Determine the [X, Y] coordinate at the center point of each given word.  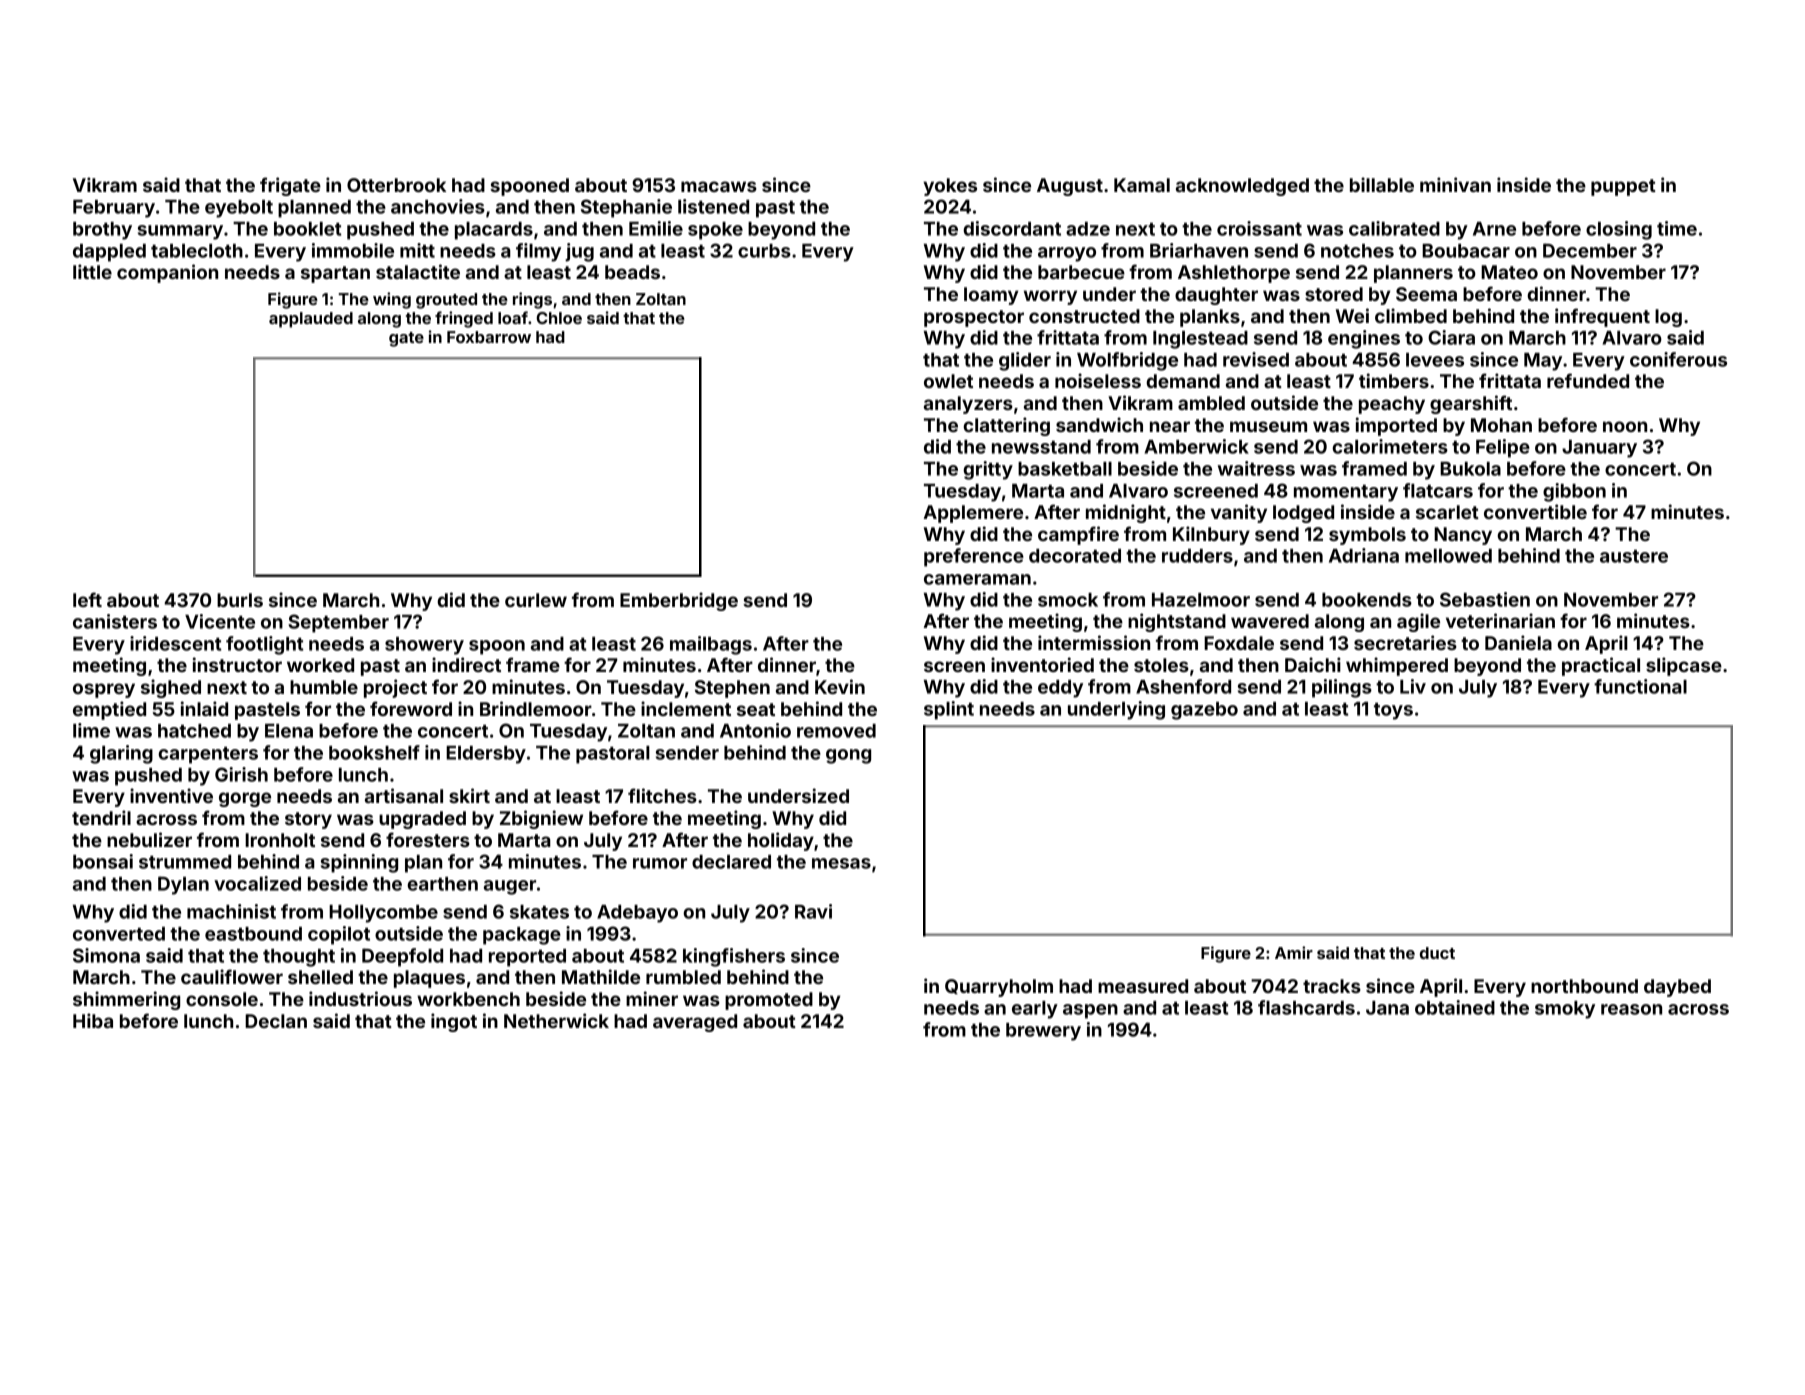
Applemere [973, 514]
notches [1357, 251]
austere [1634, 556]
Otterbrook [396, 185]
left [87, 599]
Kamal [1142, 185]
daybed [1677, 988]
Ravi [813, 911]
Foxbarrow [489, 337]
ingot [454, 1022]
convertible [1535, 511]
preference [974, 557]
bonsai [103, 861]
